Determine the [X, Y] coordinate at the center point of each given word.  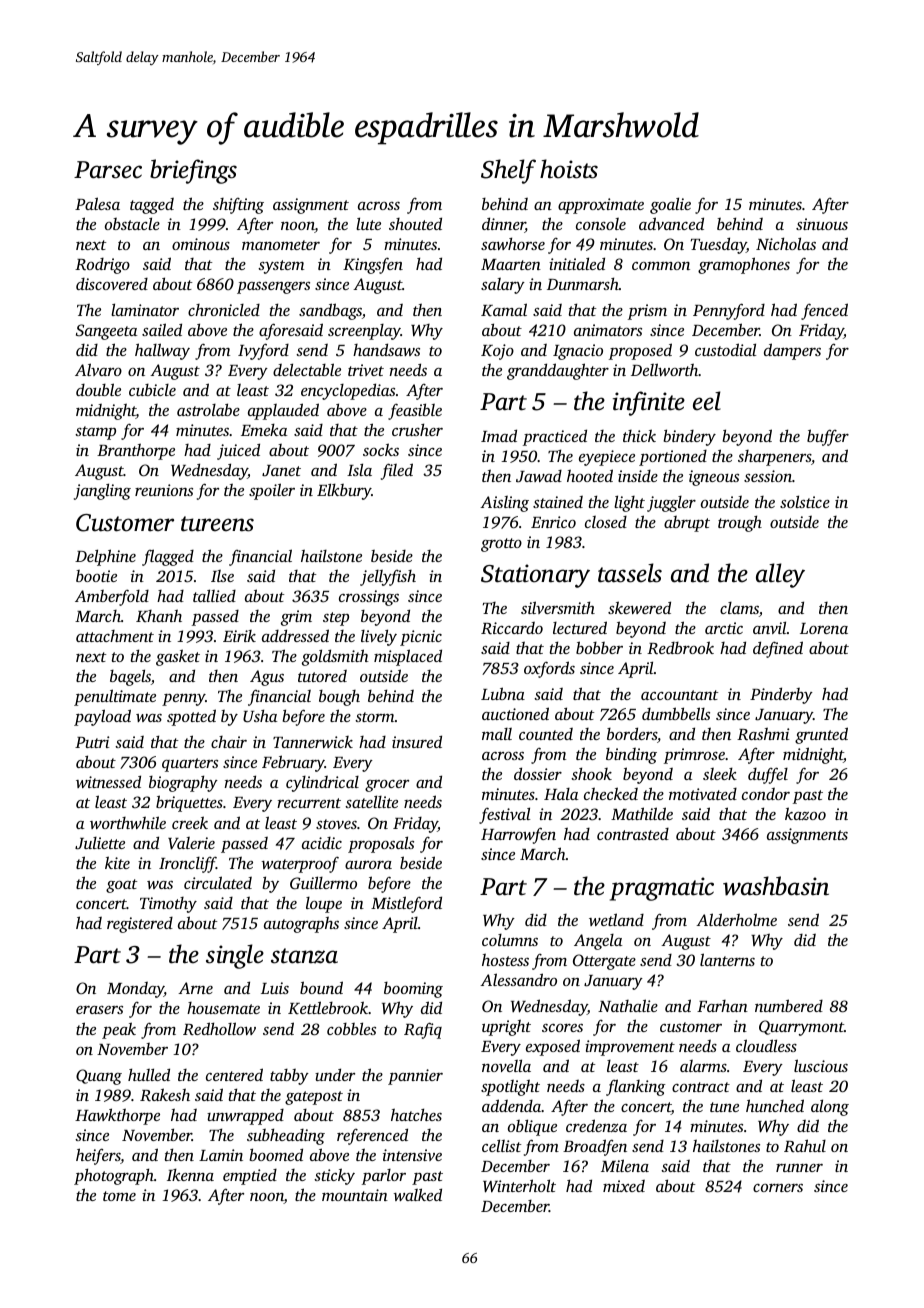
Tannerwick [313, 742]
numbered [789, 1005]
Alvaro [98, 369]
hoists [569, 169]
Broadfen [595, 1147]
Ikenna [190, 1175]
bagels [130, 677]
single [235, 956]
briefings [193, 171]
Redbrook [680, 647]
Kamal [504, 309]
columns [510, 940]
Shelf [508, 171]
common [661, 266]
